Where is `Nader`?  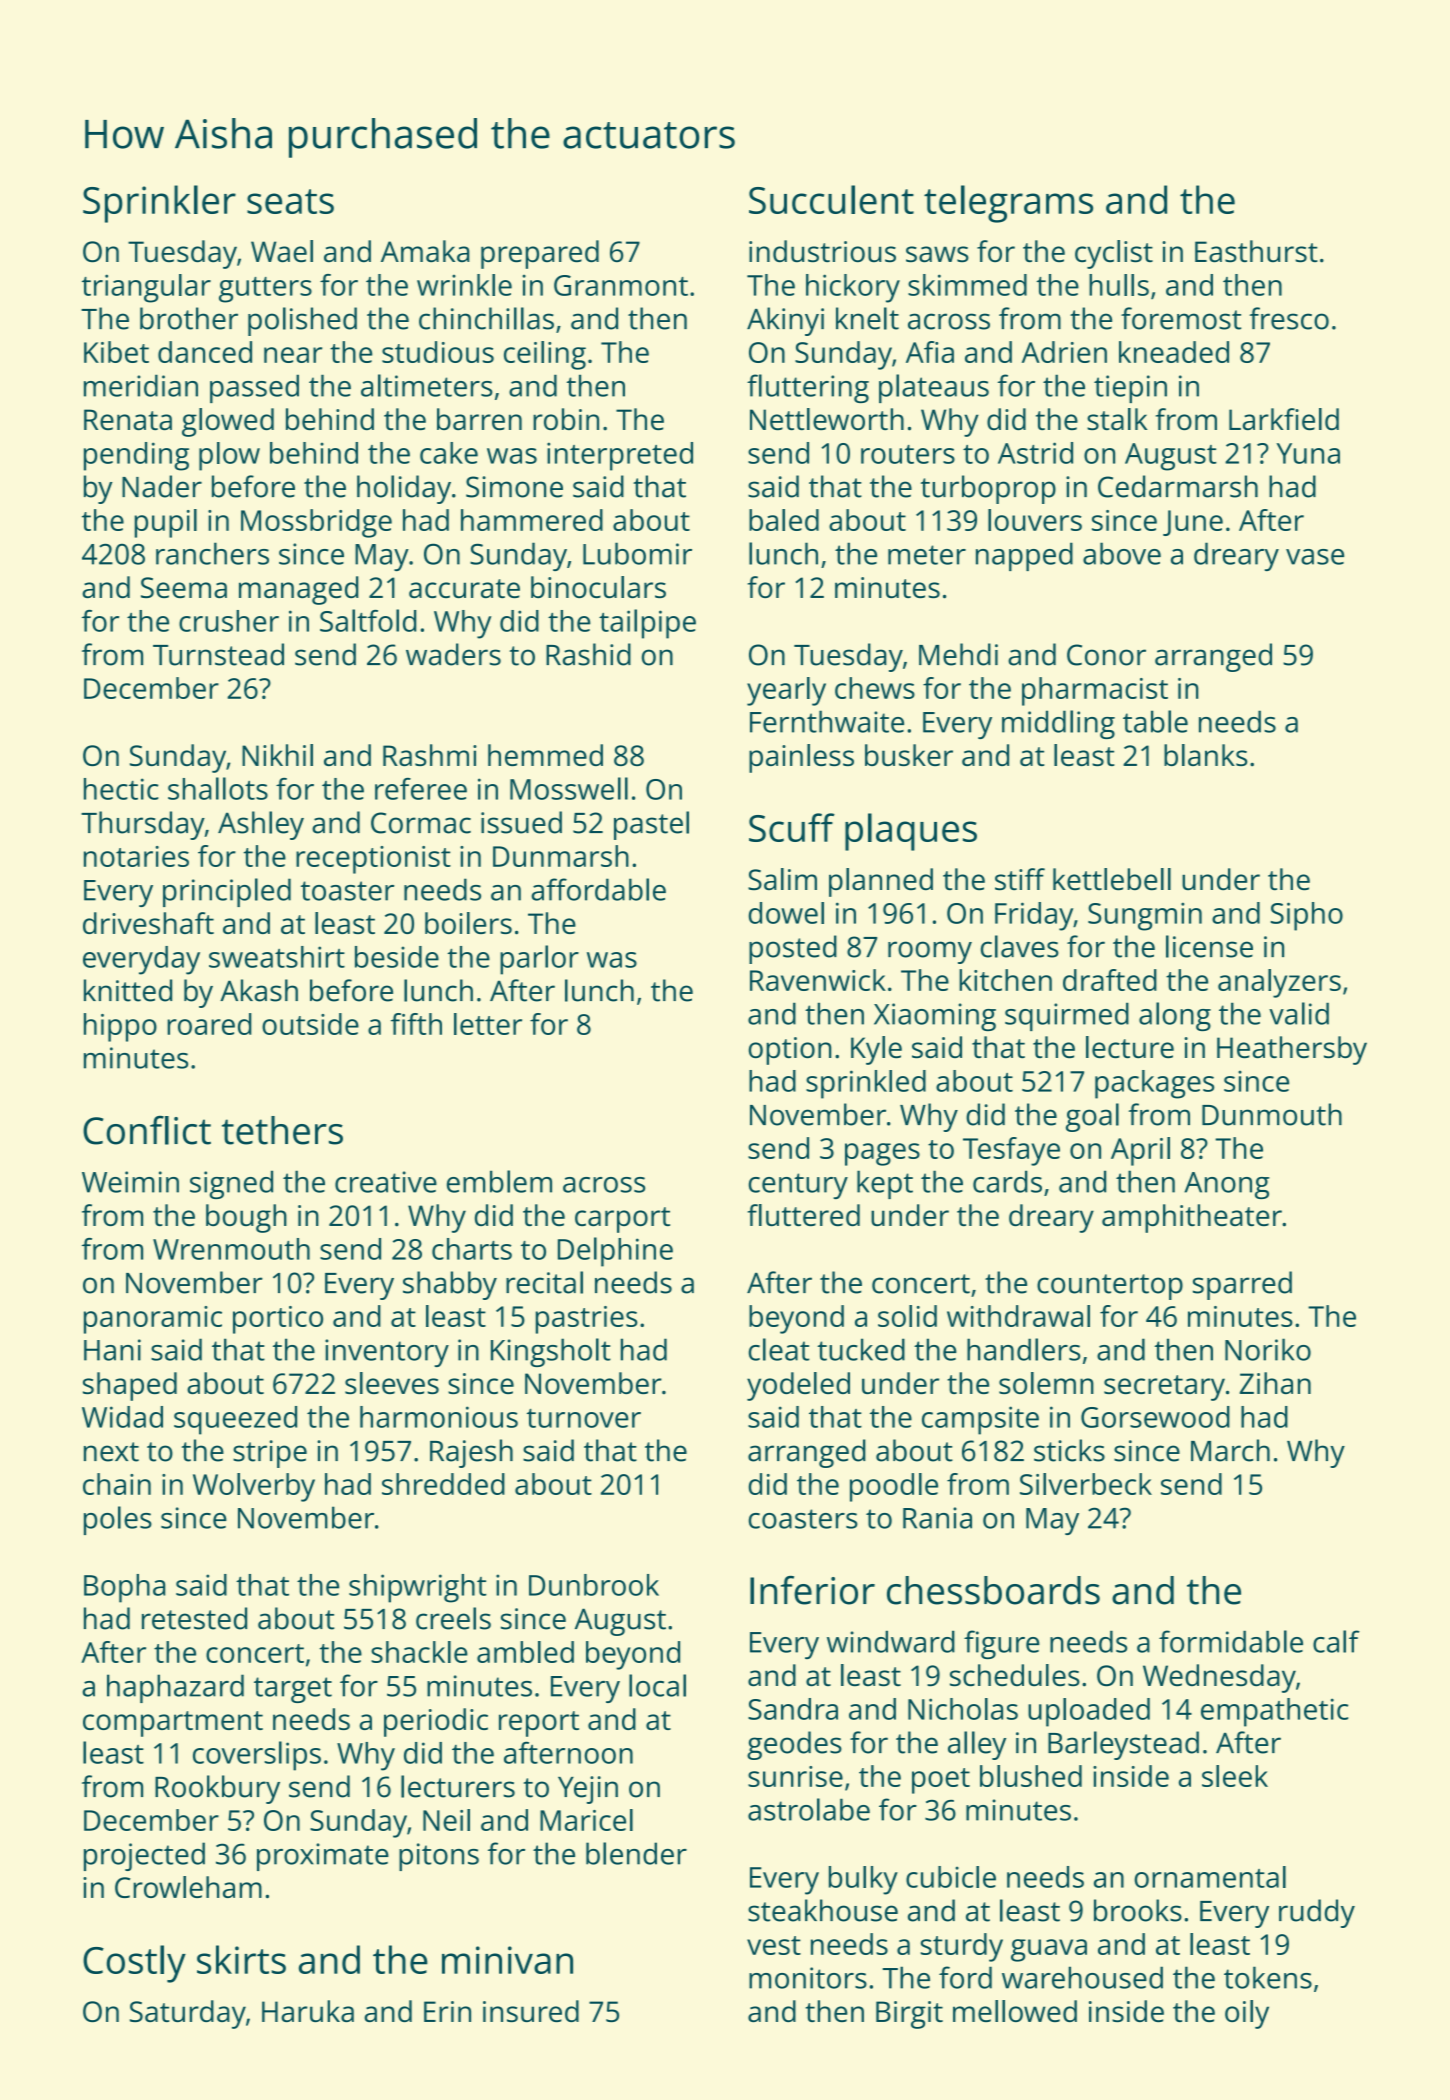 Nader is located at coordinates (162, 486).
